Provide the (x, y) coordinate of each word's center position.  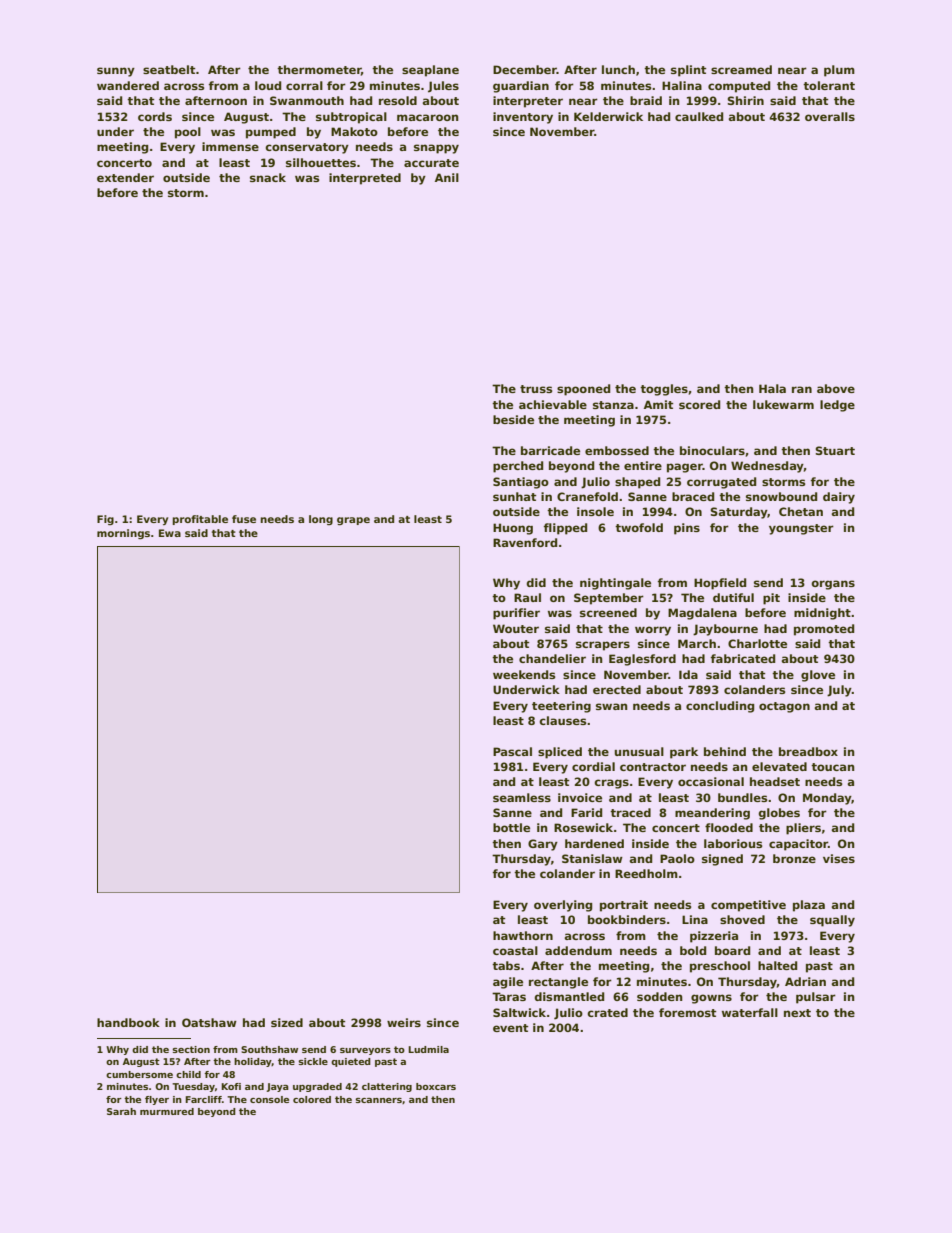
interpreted (365, 179)
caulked (699, 116)
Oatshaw (209, 1022)
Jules (443, 87)
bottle (511, 827)
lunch (618, 69)
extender (125, 177)
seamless (522, 797)
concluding (720, 707)
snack (268, 177)
